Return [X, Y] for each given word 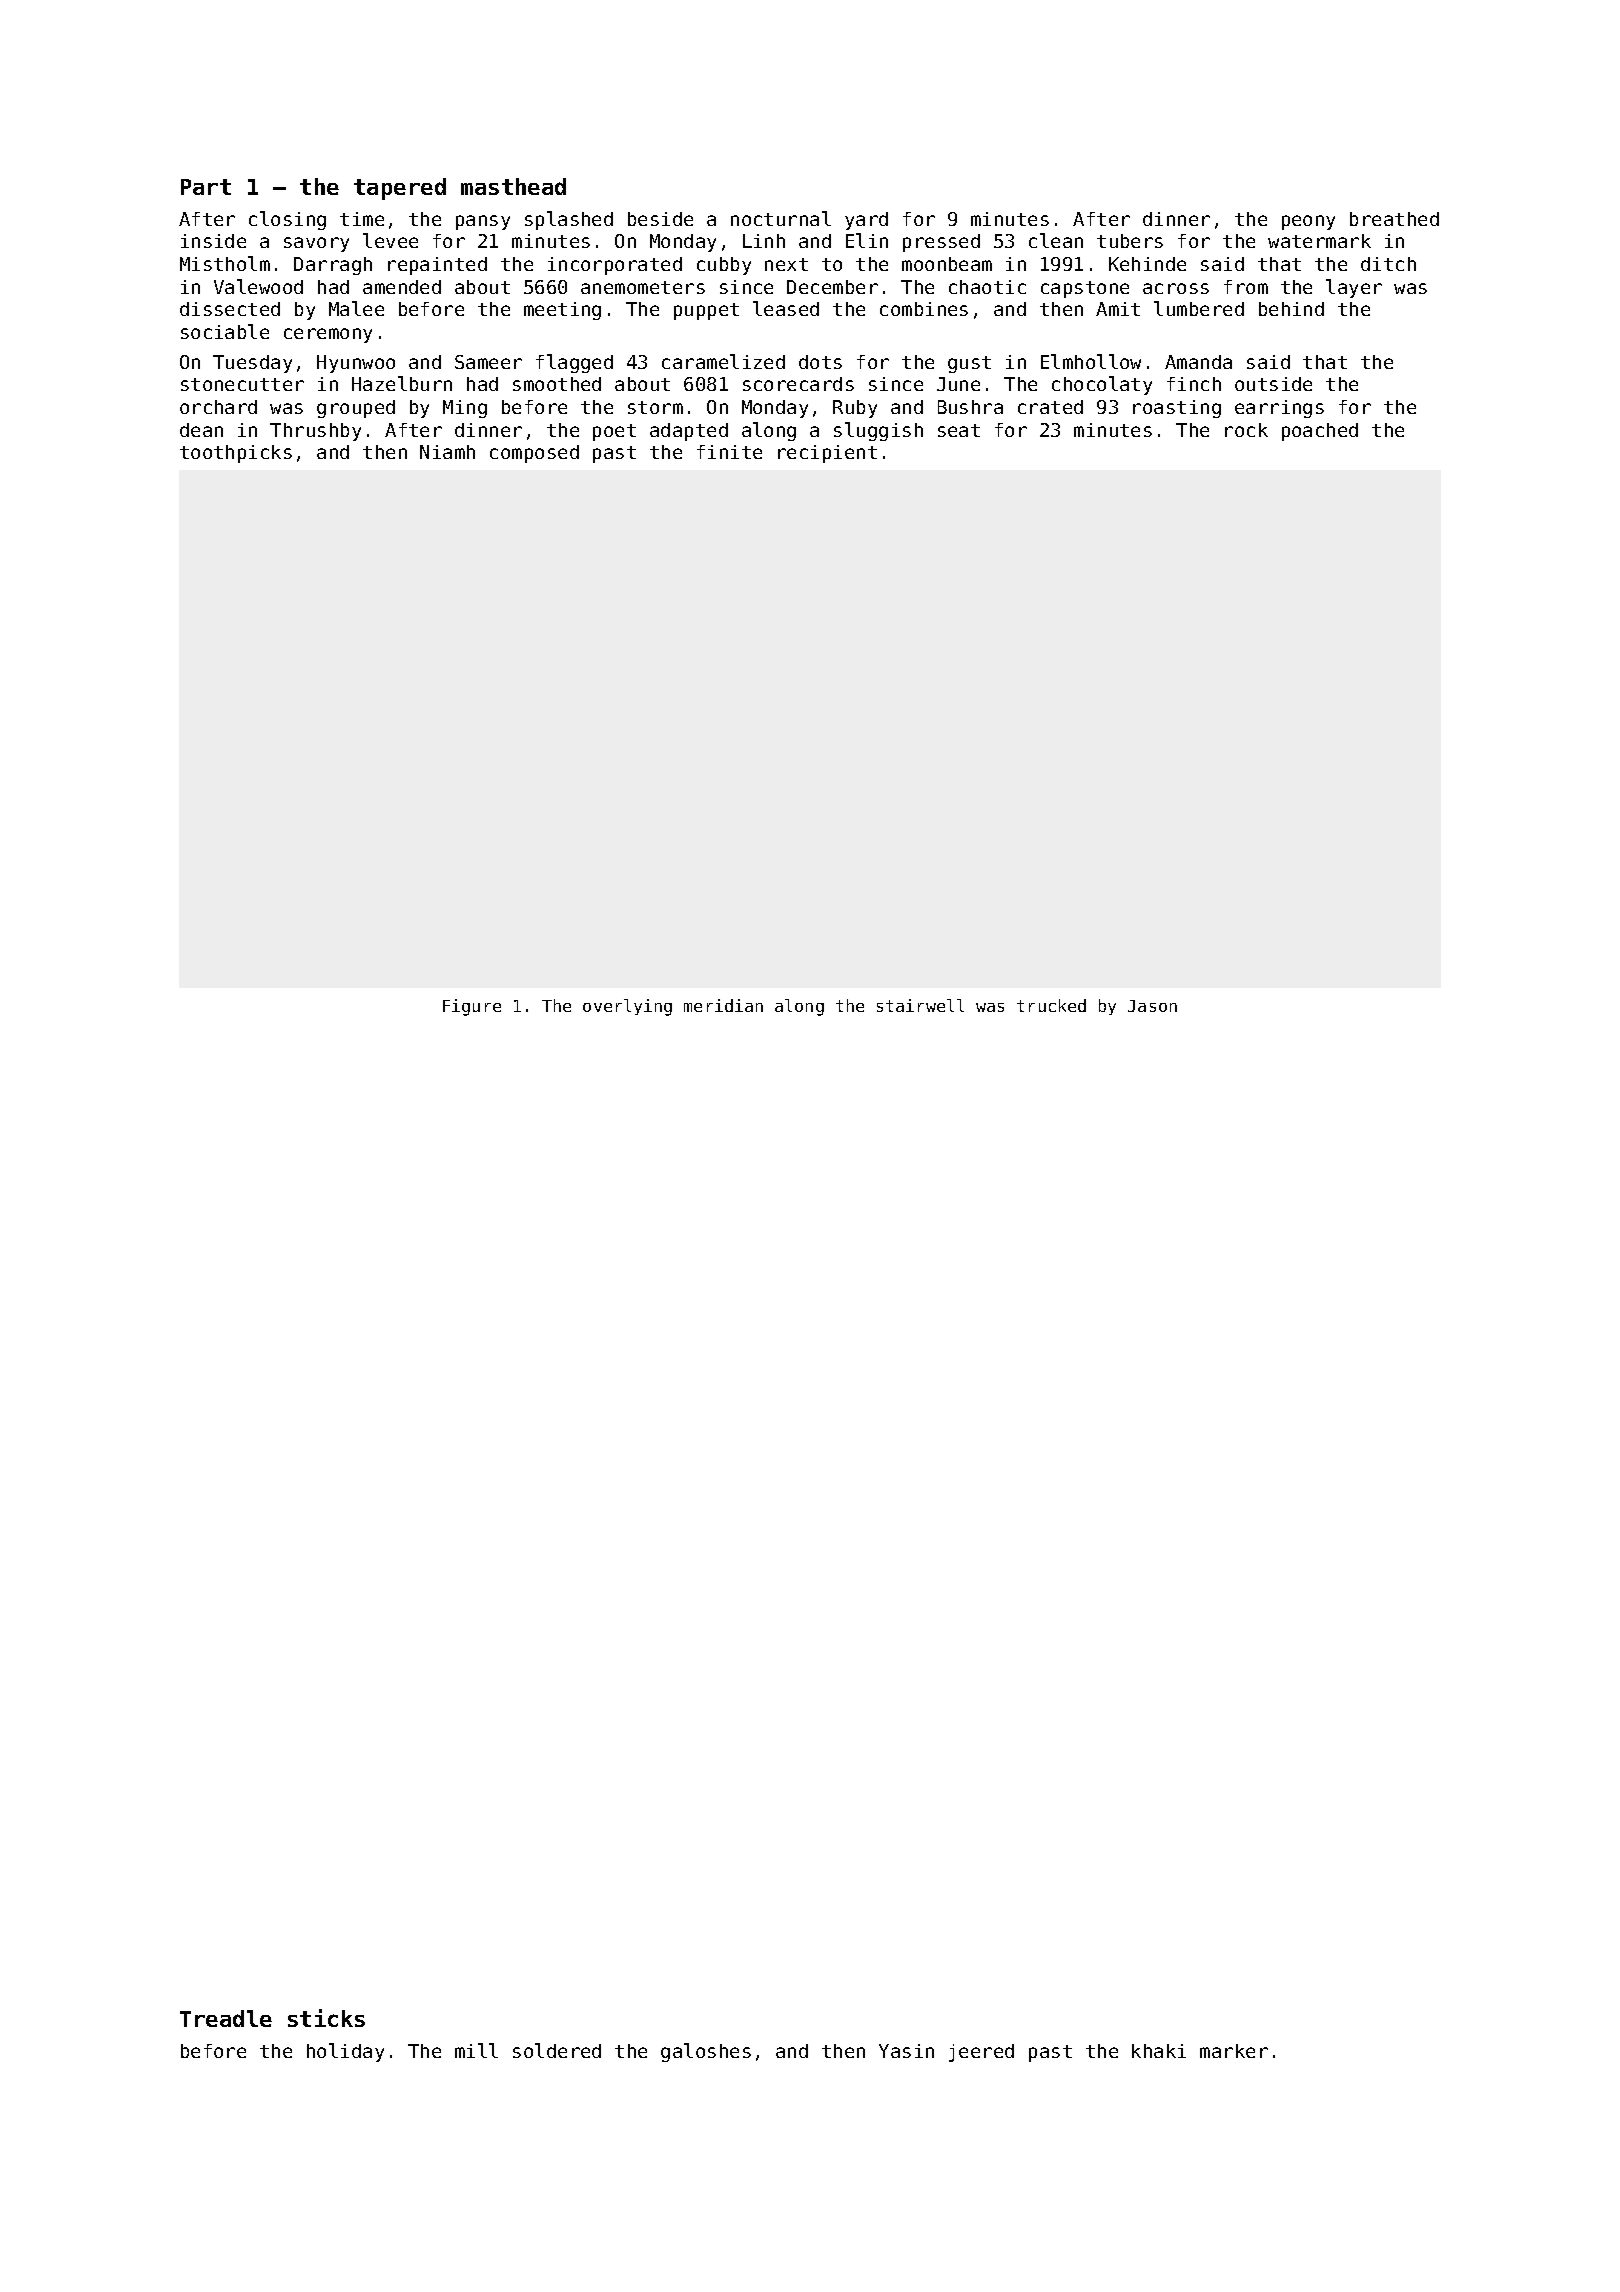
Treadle [226, 2018]
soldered [557, 2050]
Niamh [447, 452]
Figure [472, 1007]
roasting [1177, 409]
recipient [827, 454]
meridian [723, 1005]
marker [1234, 2051]
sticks [326, 2018]
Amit [1118, 309]
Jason [1152, 1006]
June [958, 384]
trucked [1051, 1005]
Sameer [488, 362]
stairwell [920, 1005]
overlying [627, 1007]
